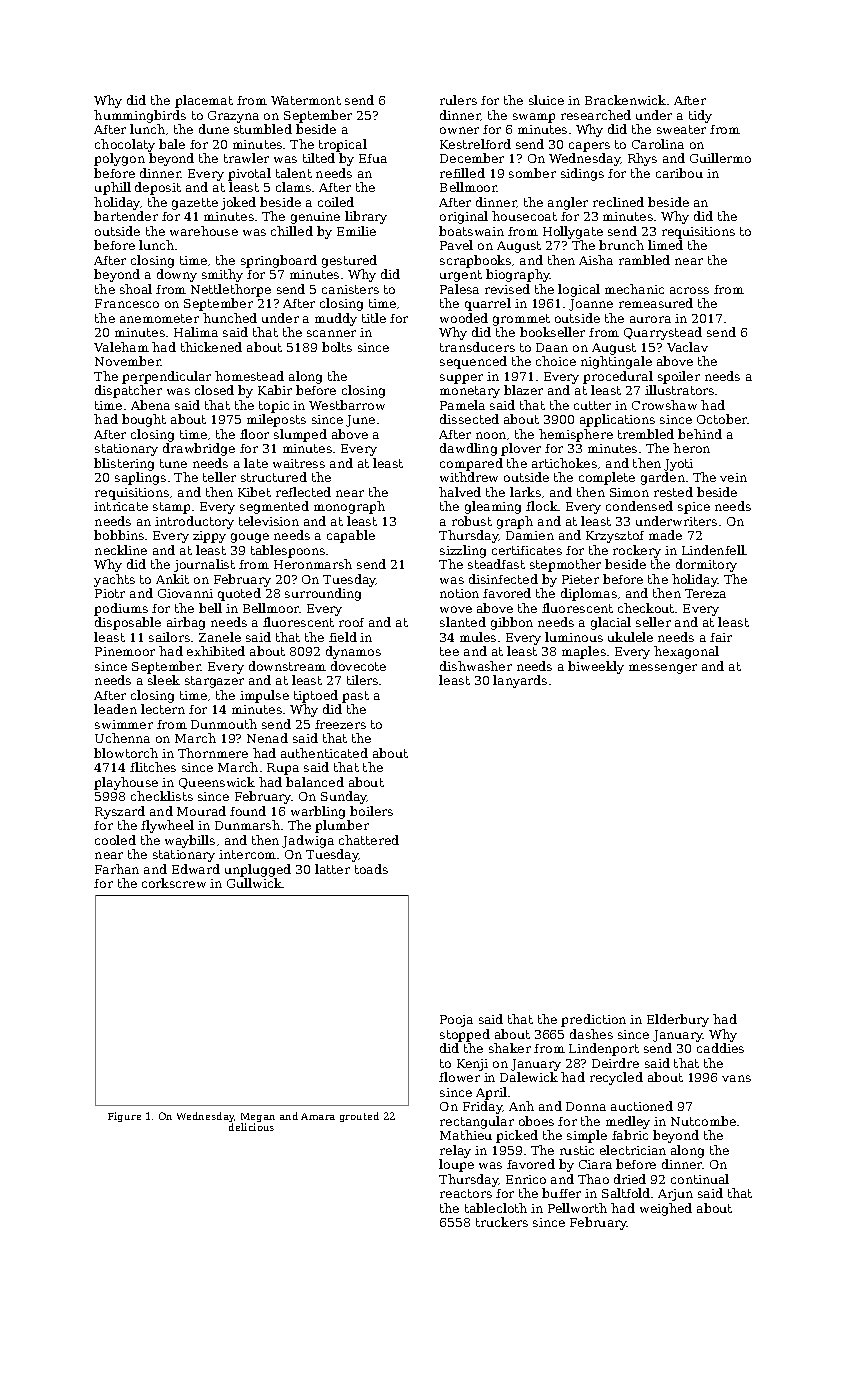 Image resolution: width=849 pixels, height=1400 pixels. What do you see at coordinates (371, 869) in the screenshot?
I see `toads` at bounding box center [371, 869].
